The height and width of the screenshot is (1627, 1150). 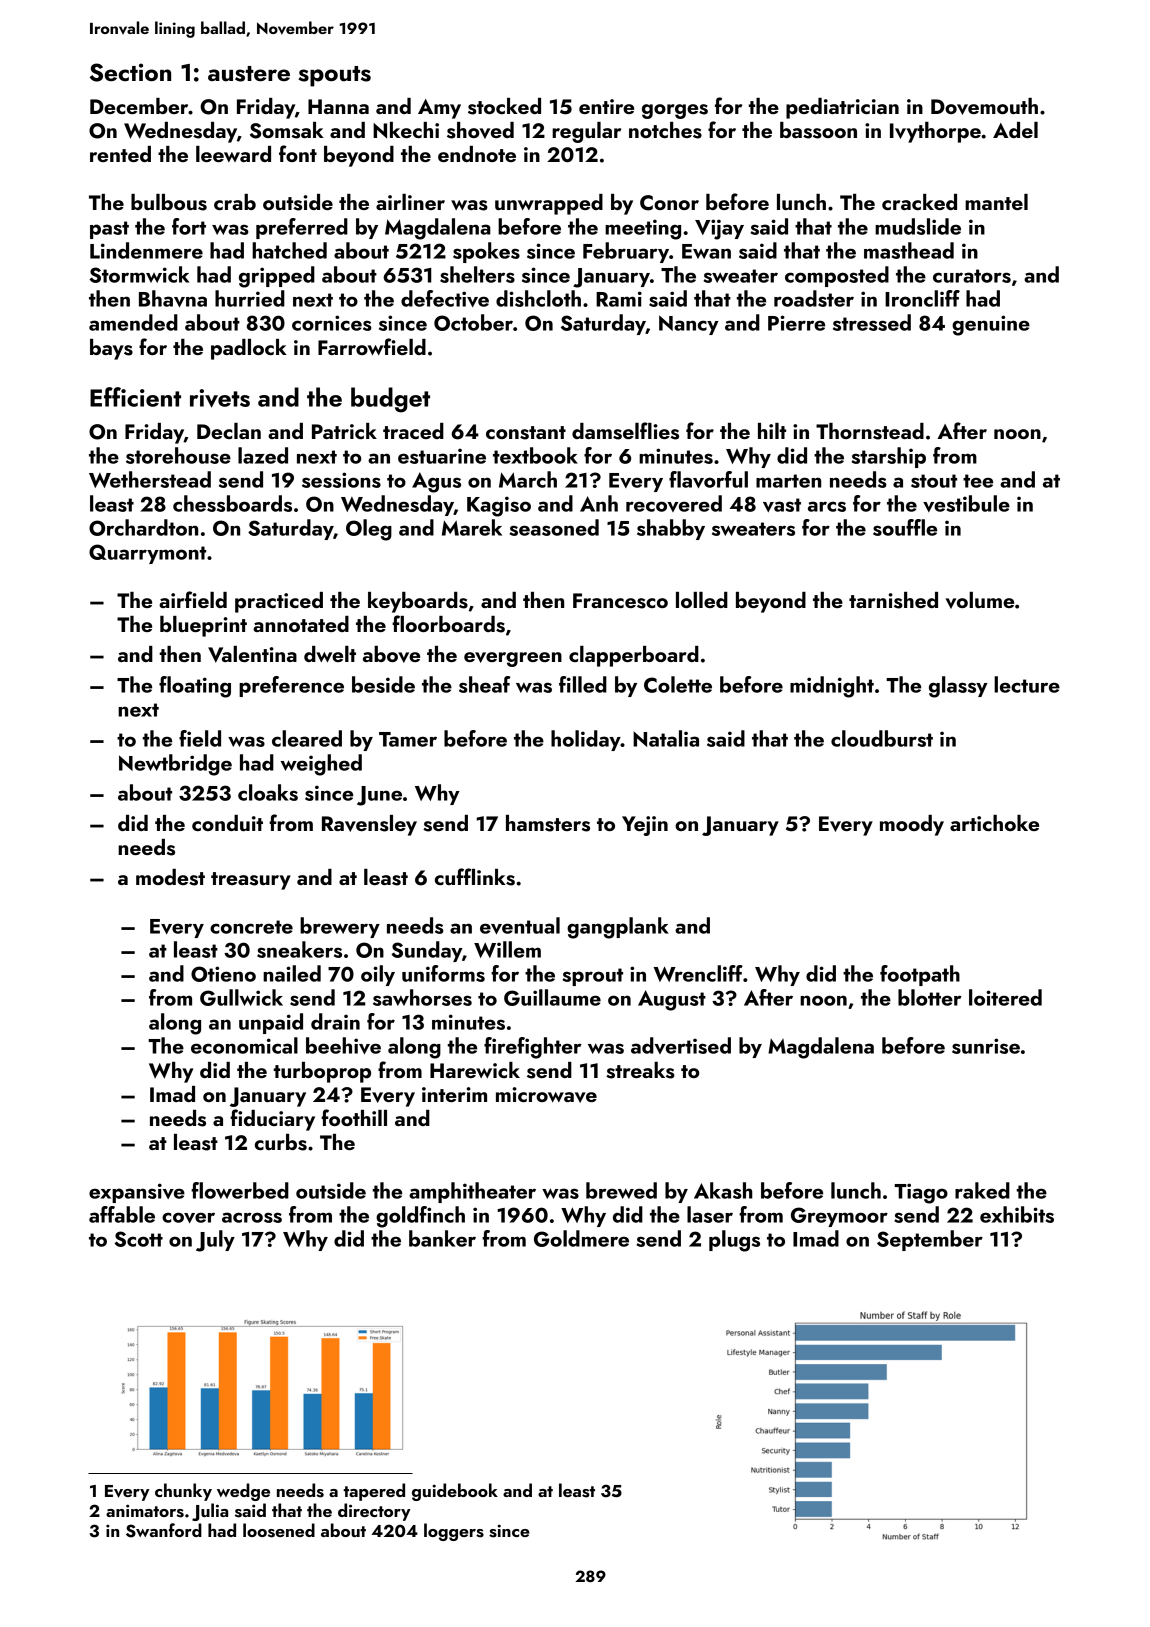 I want to click on unwrapped, so click(x=549, y=204).
